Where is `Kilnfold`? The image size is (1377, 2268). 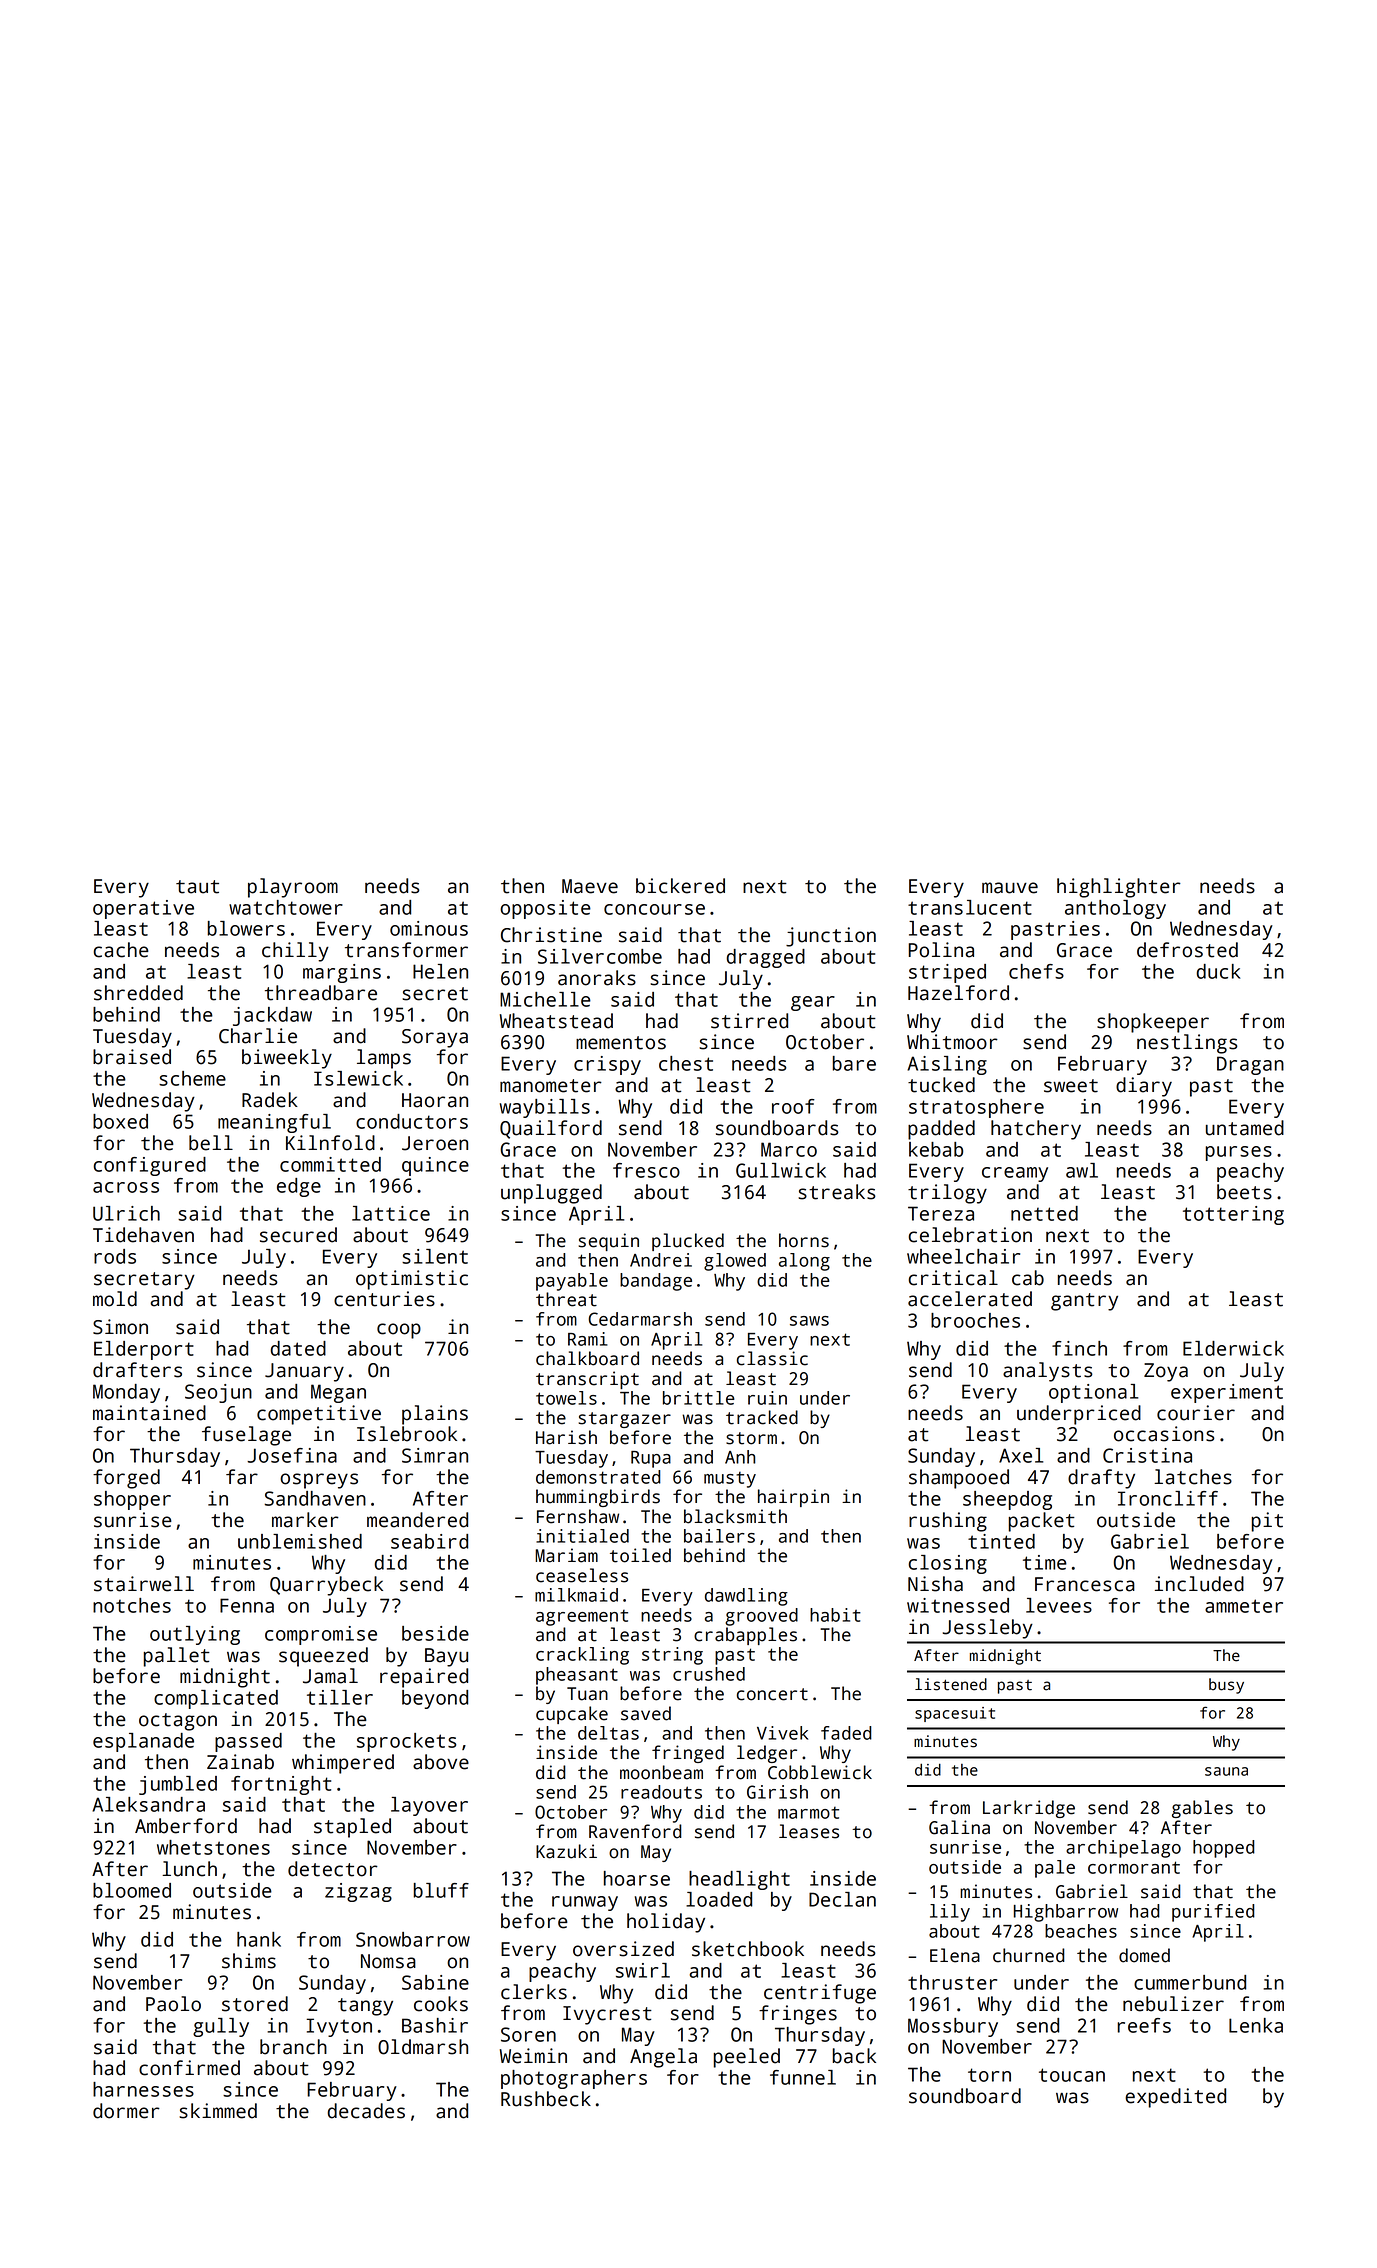 Kilnfold is located at coordinates (330, 1143).
